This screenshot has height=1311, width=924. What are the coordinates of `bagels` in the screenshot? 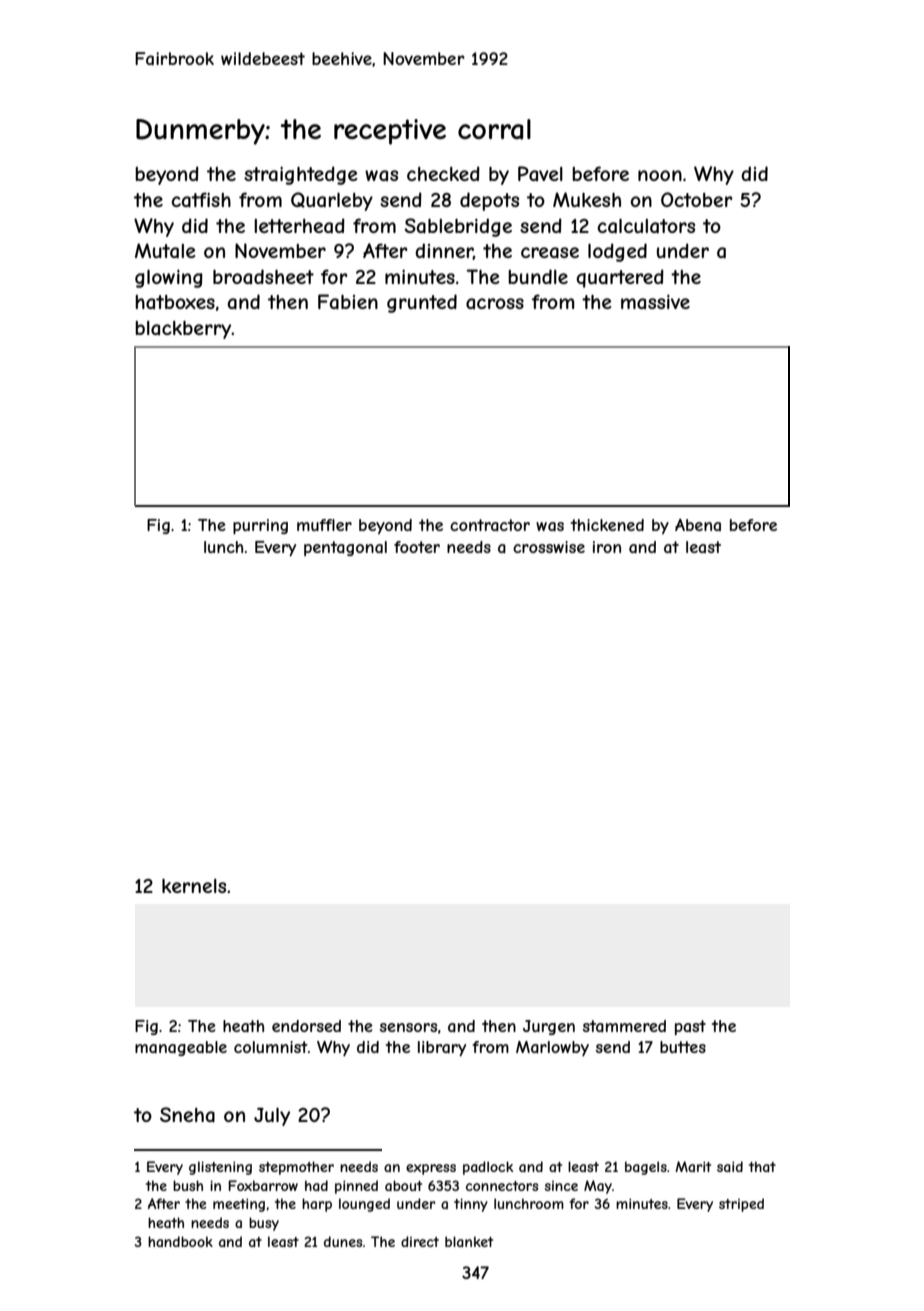 It's located at (646, 1168).
